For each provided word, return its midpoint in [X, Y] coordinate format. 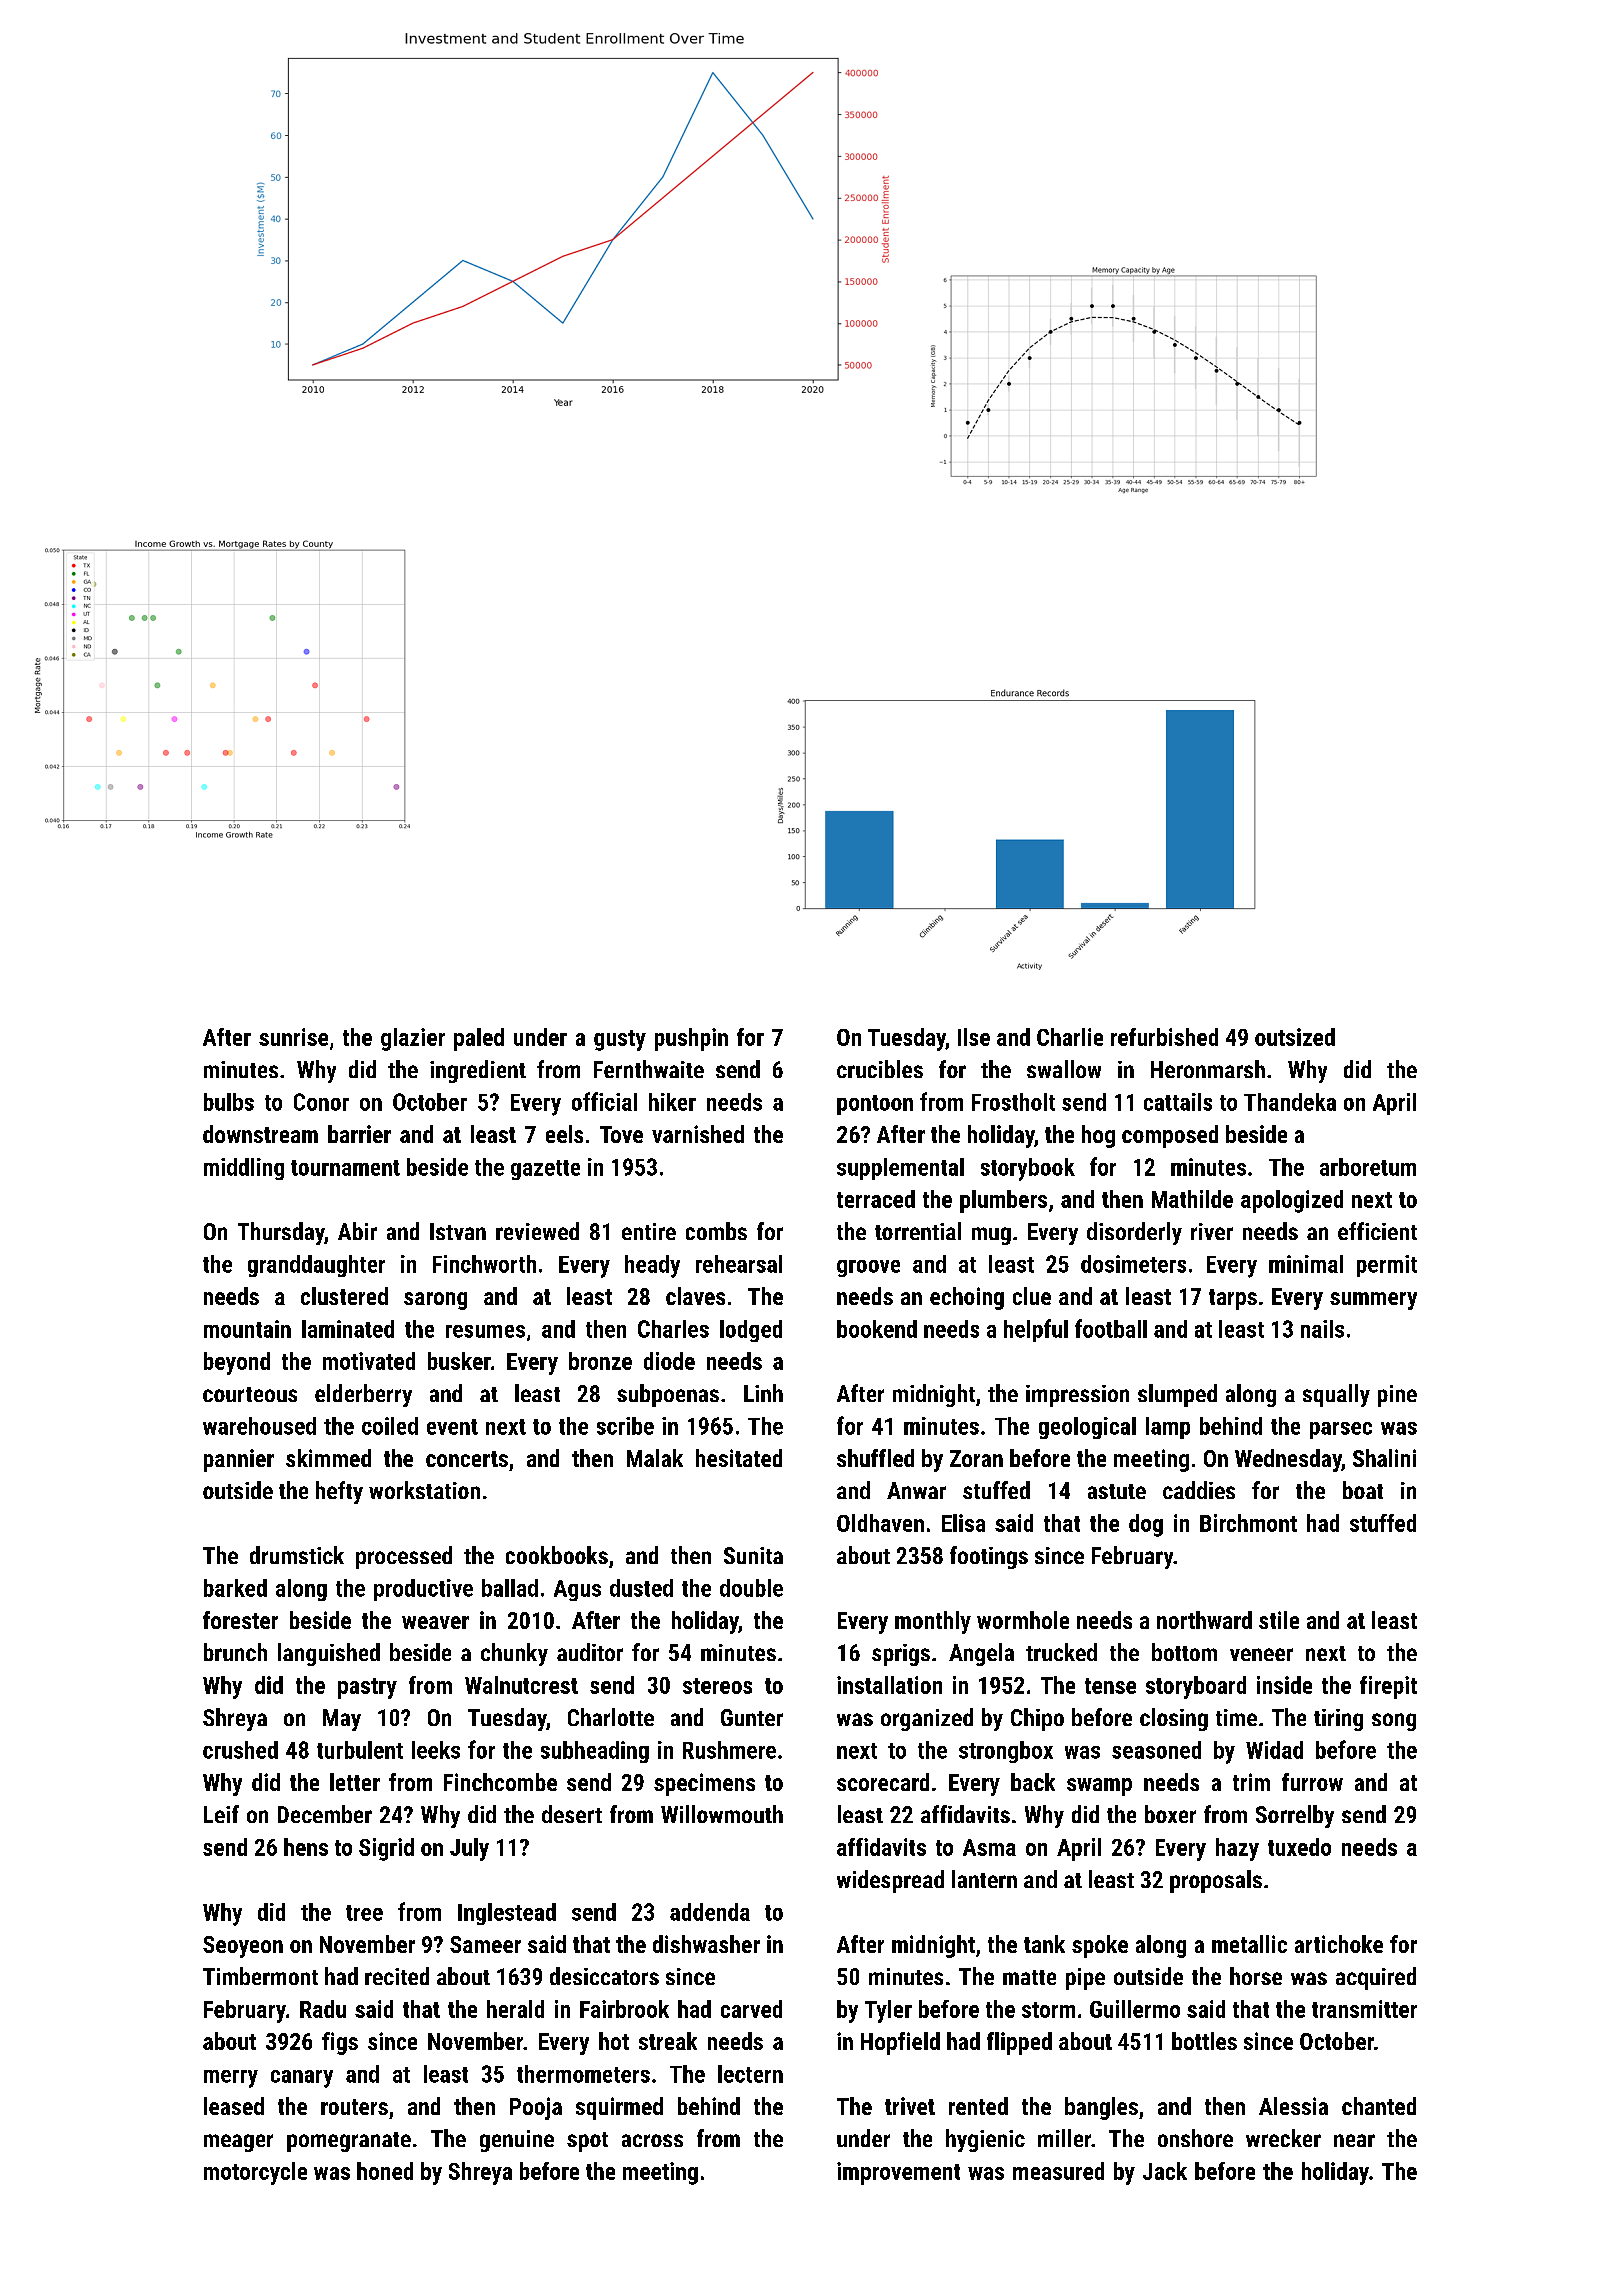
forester [240, 1620]
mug [991, 1236]
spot [587, 2142]
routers [354, 2107]
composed [1170, 1136]
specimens [704, 1784]
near [1354, 2140]
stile [1279, 1620]
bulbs [229, 1102]
